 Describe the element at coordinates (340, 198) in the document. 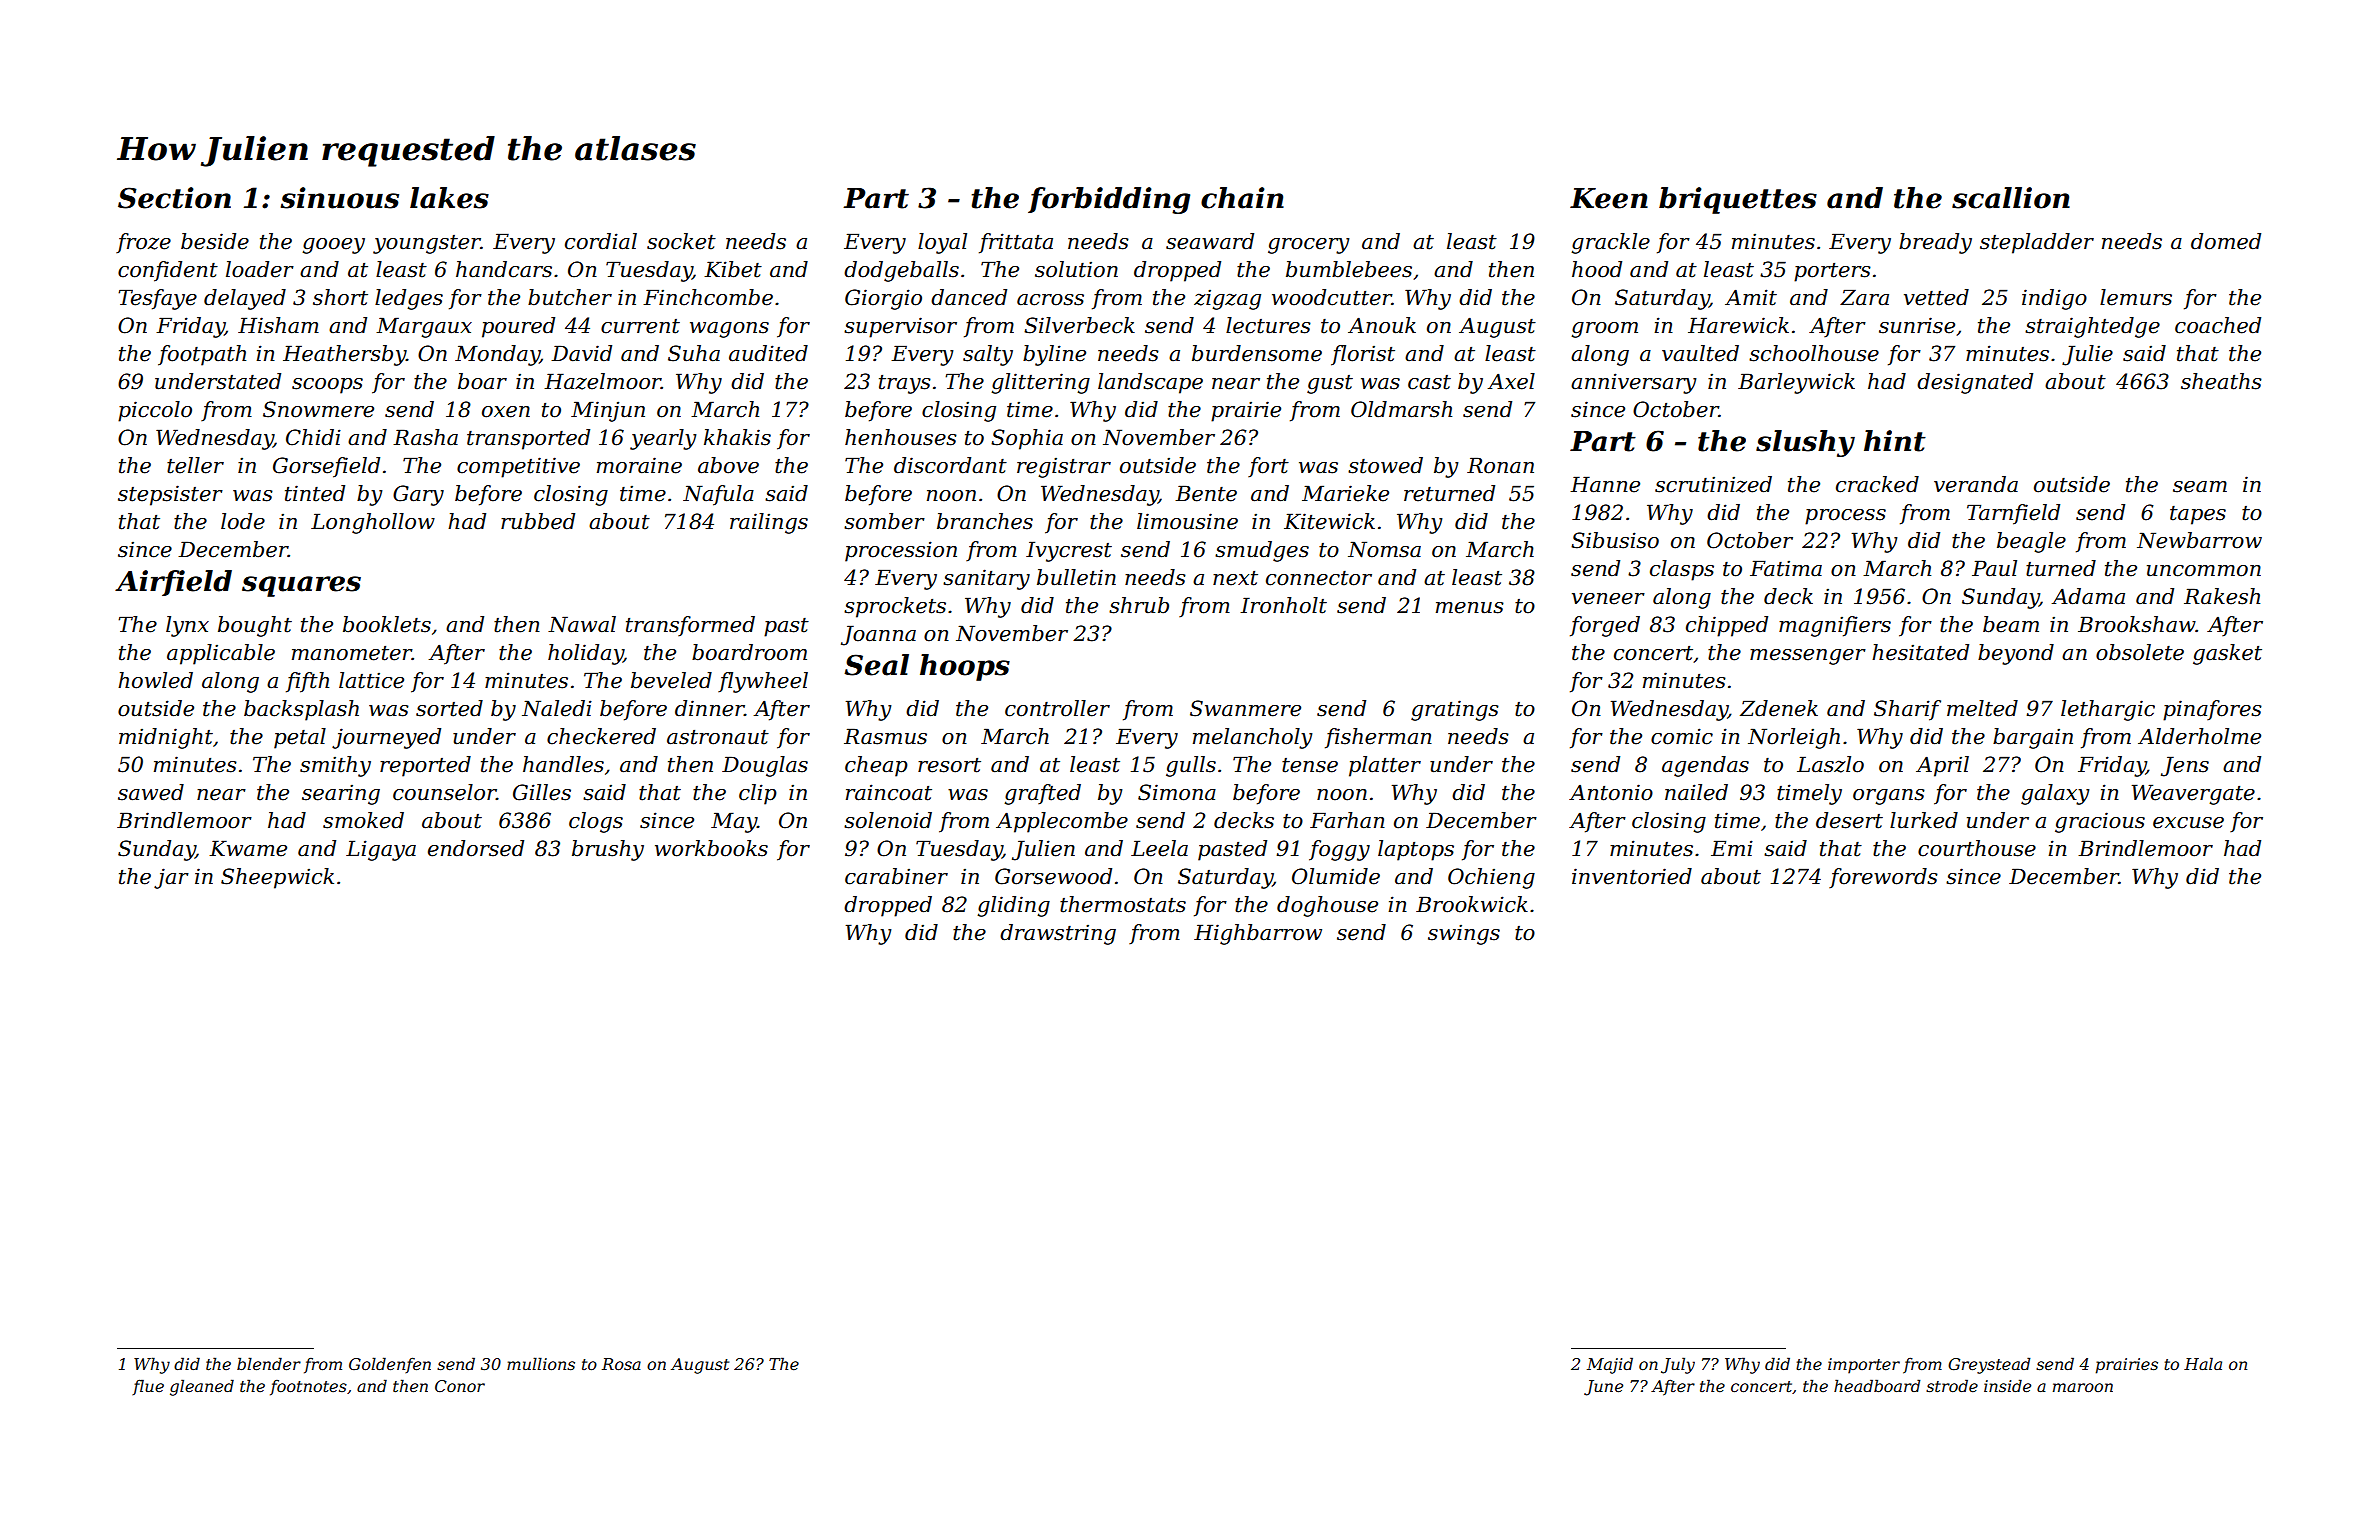

I see `sinuous` at that location.
